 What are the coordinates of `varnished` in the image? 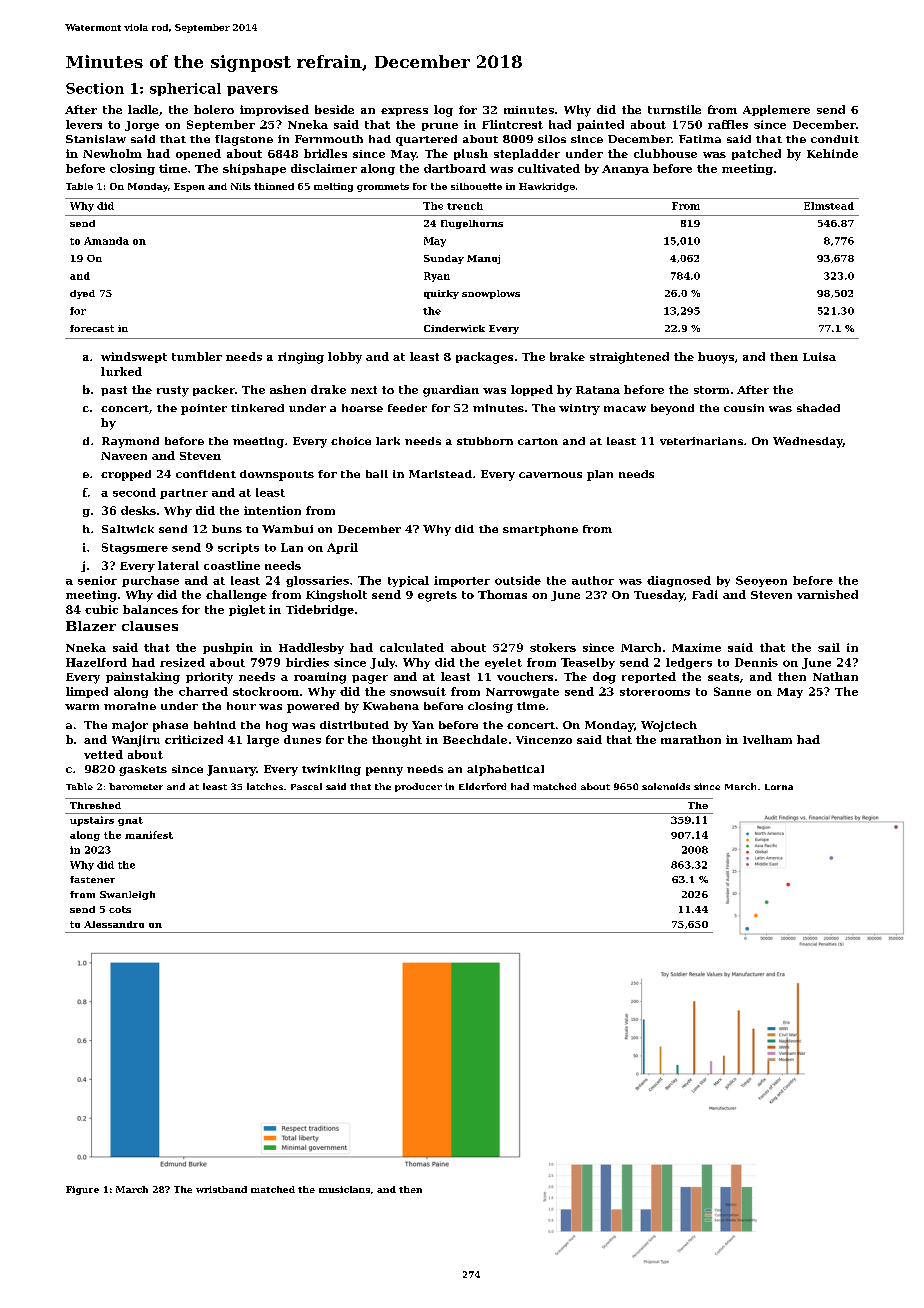 It's located at (827, 594).
